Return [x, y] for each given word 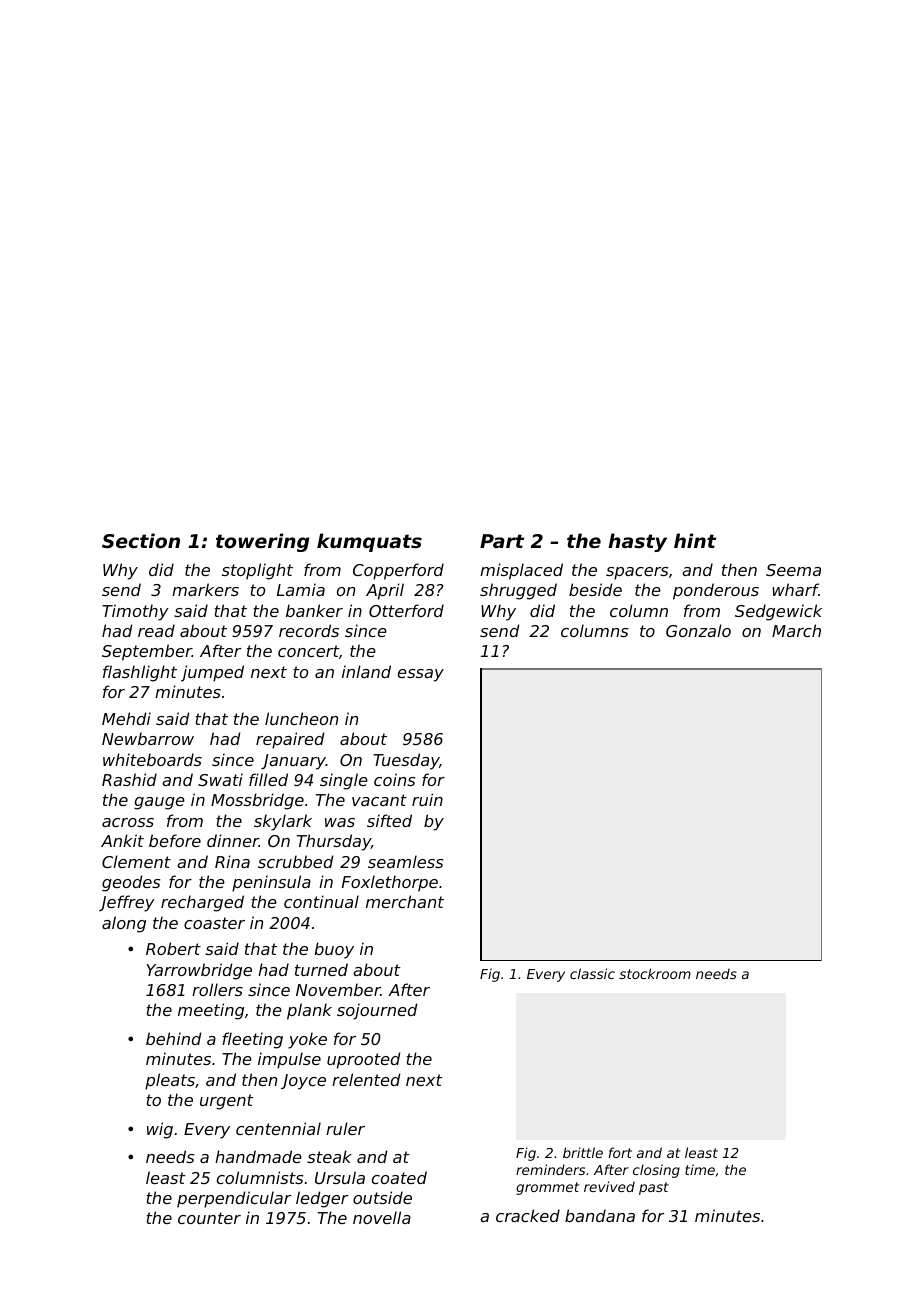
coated [399, 1177]
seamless [405, 861]
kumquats [369, 542]
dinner [233, 840]
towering [262, 542]
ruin [427, 799]
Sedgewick [778, 612]
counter [209, 1218]
